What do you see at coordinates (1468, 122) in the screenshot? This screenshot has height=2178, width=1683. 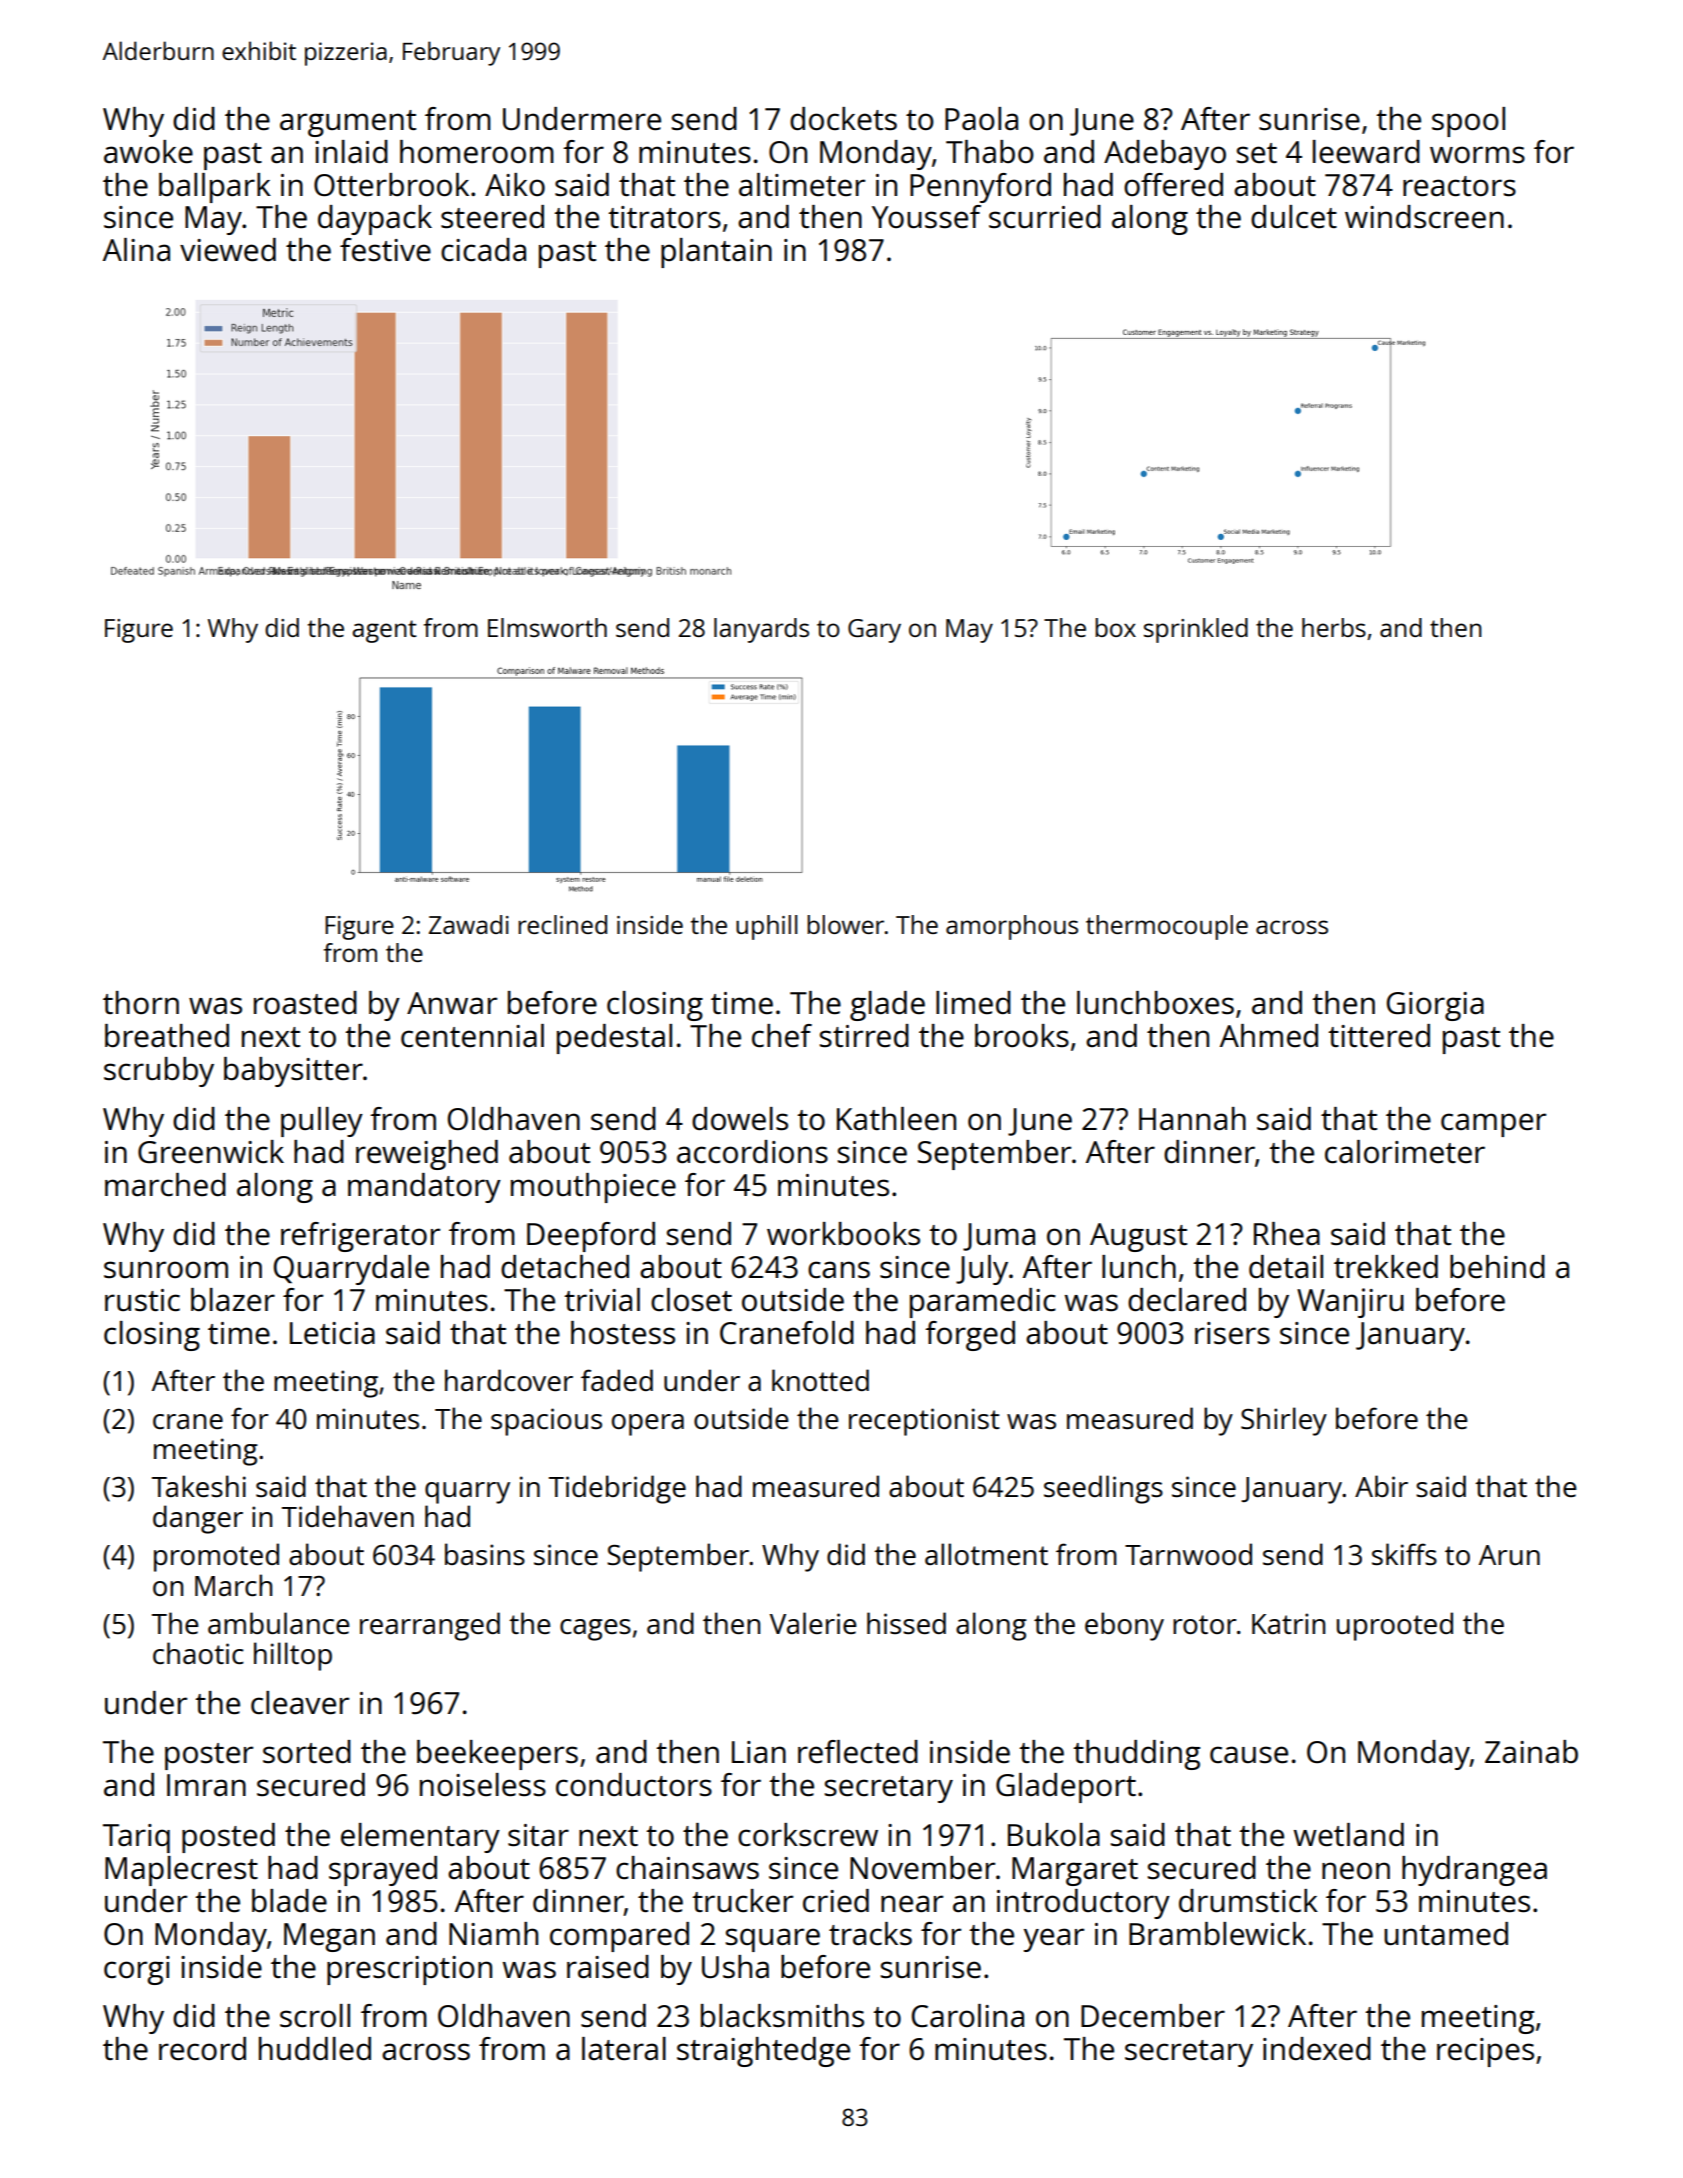 I see `spool` at bounding box center [1468, 122].
